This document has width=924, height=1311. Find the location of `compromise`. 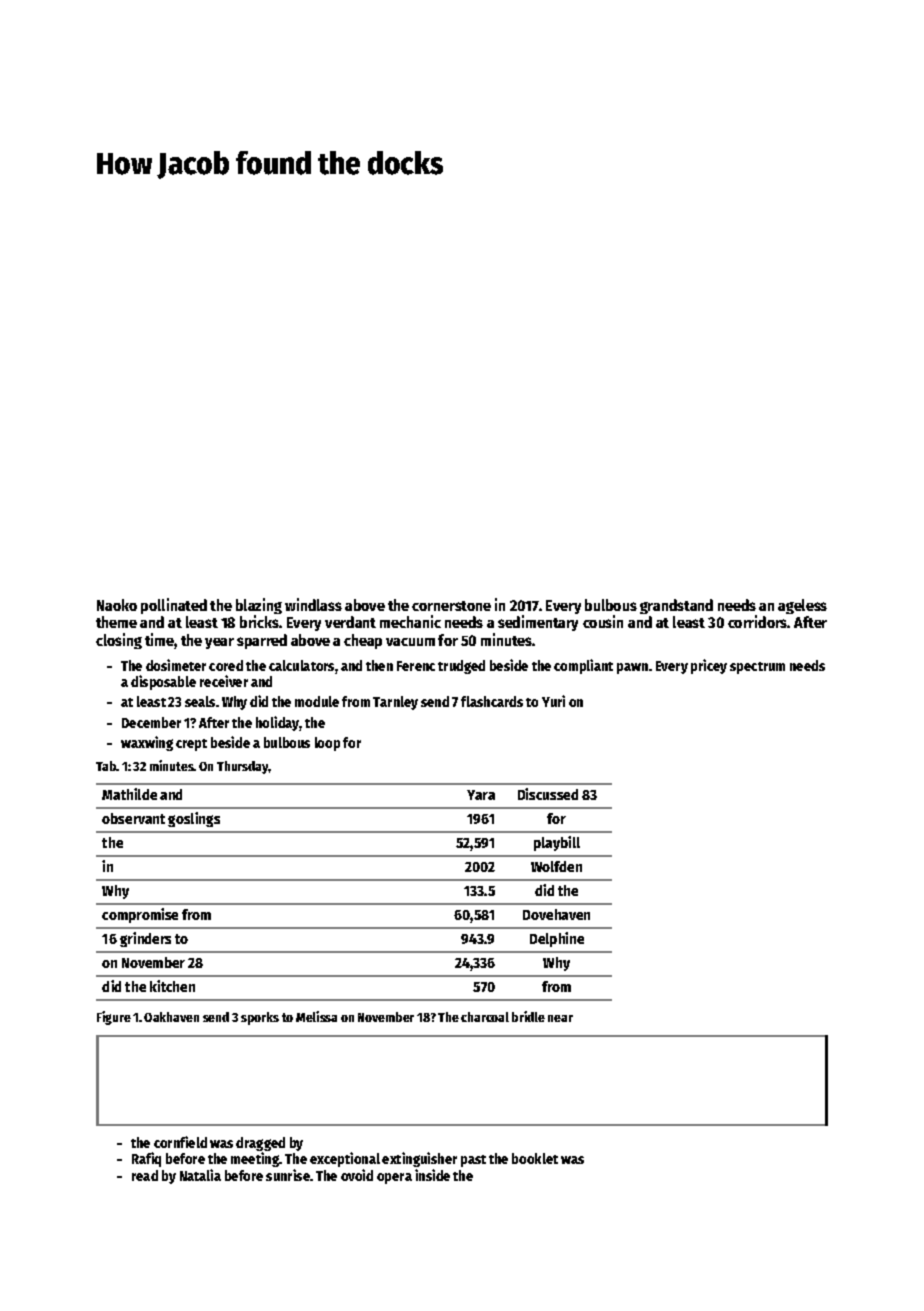

compromise is located at coordinates (140, 915).
